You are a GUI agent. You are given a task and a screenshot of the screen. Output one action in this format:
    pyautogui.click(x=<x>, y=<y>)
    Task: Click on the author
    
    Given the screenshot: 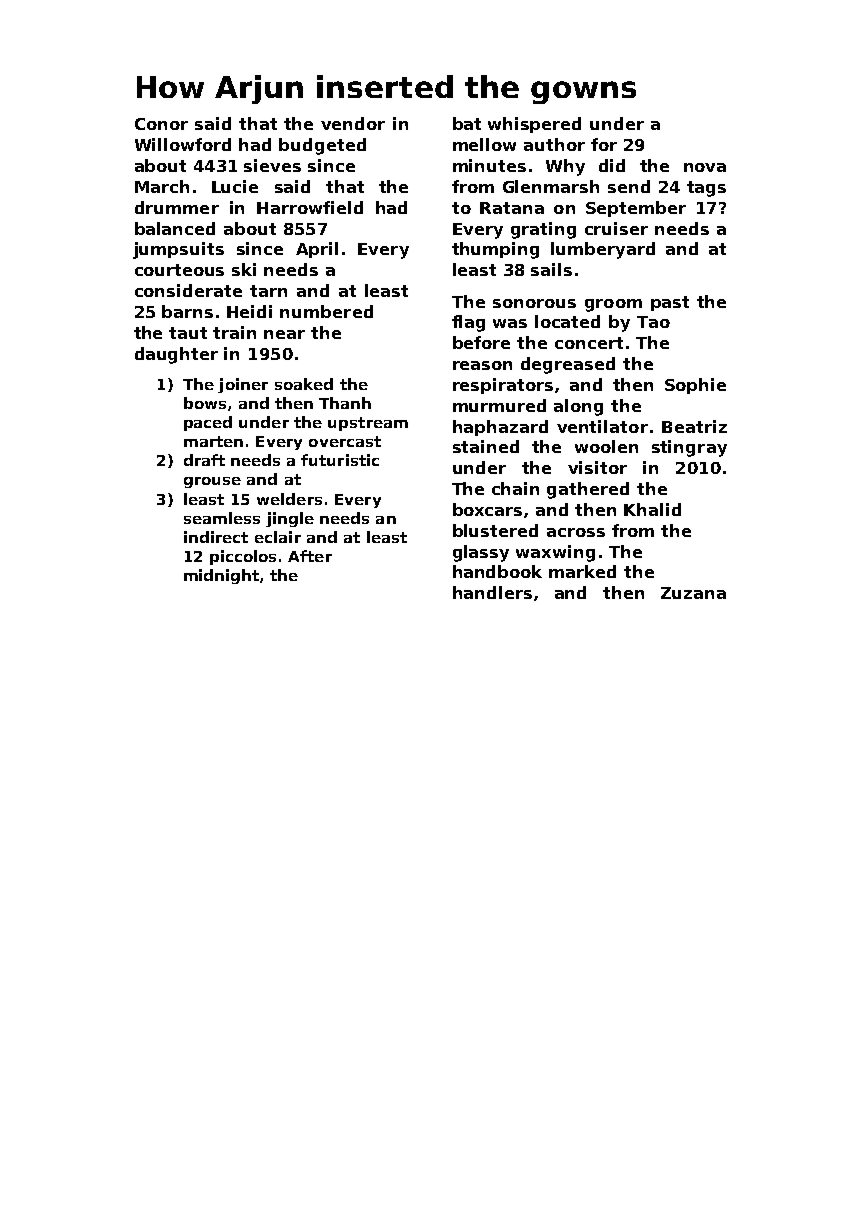 What is the action you would take?
    pyautogui.click(x=554, y=144)
